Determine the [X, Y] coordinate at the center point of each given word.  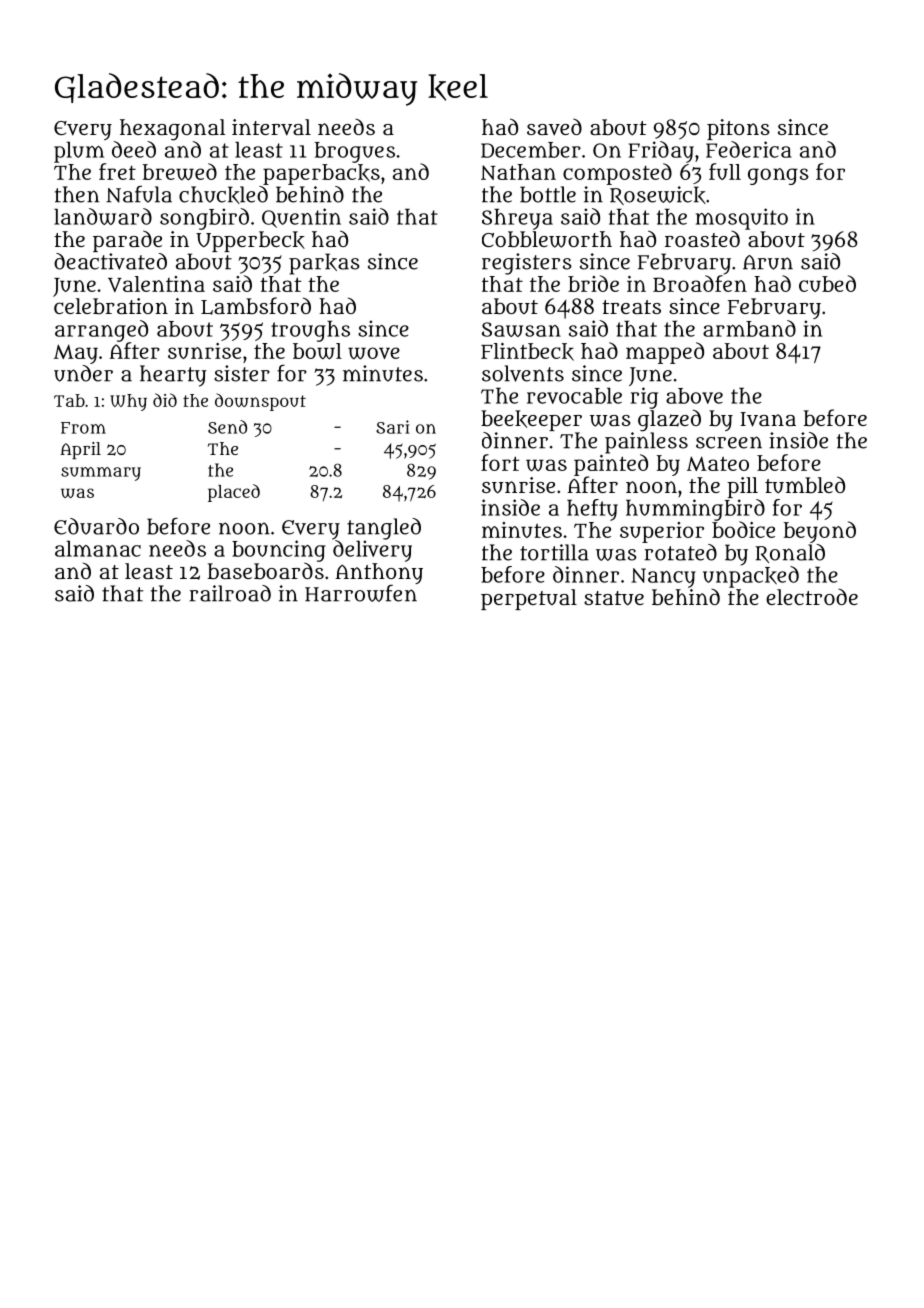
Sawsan [521, 329]
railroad [230, 593]
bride [593, 283]
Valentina [156, 284]
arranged [101, 331]
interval [271, 127]
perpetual [529, 599]
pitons [738, 129]
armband [749, 328]
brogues [355, 152]
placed [234, 493]
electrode [812, 597]
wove [374, 353]
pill [742, 487]
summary [101, 474]
